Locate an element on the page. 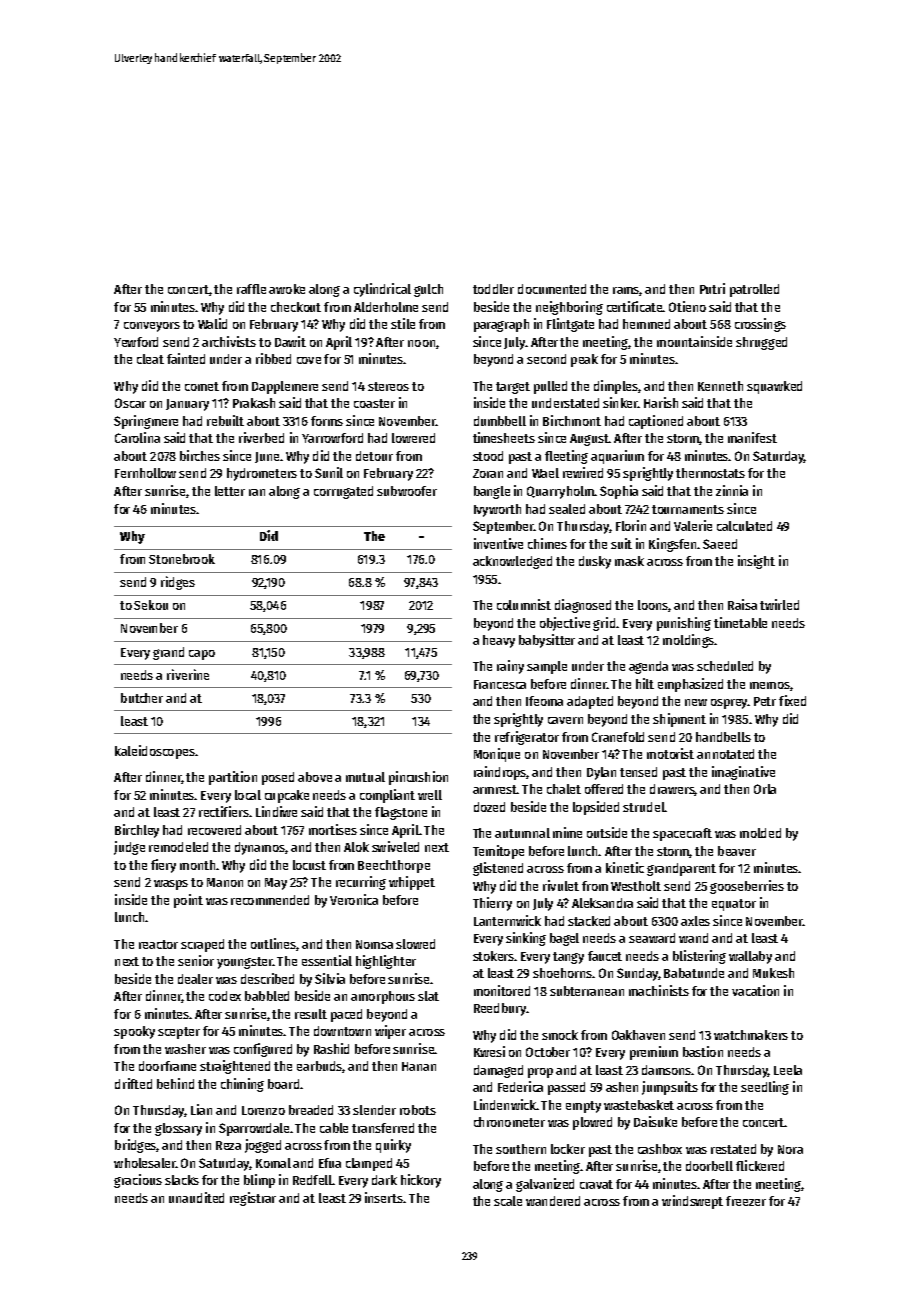  Birchley is located at coordinates (137, 831).
